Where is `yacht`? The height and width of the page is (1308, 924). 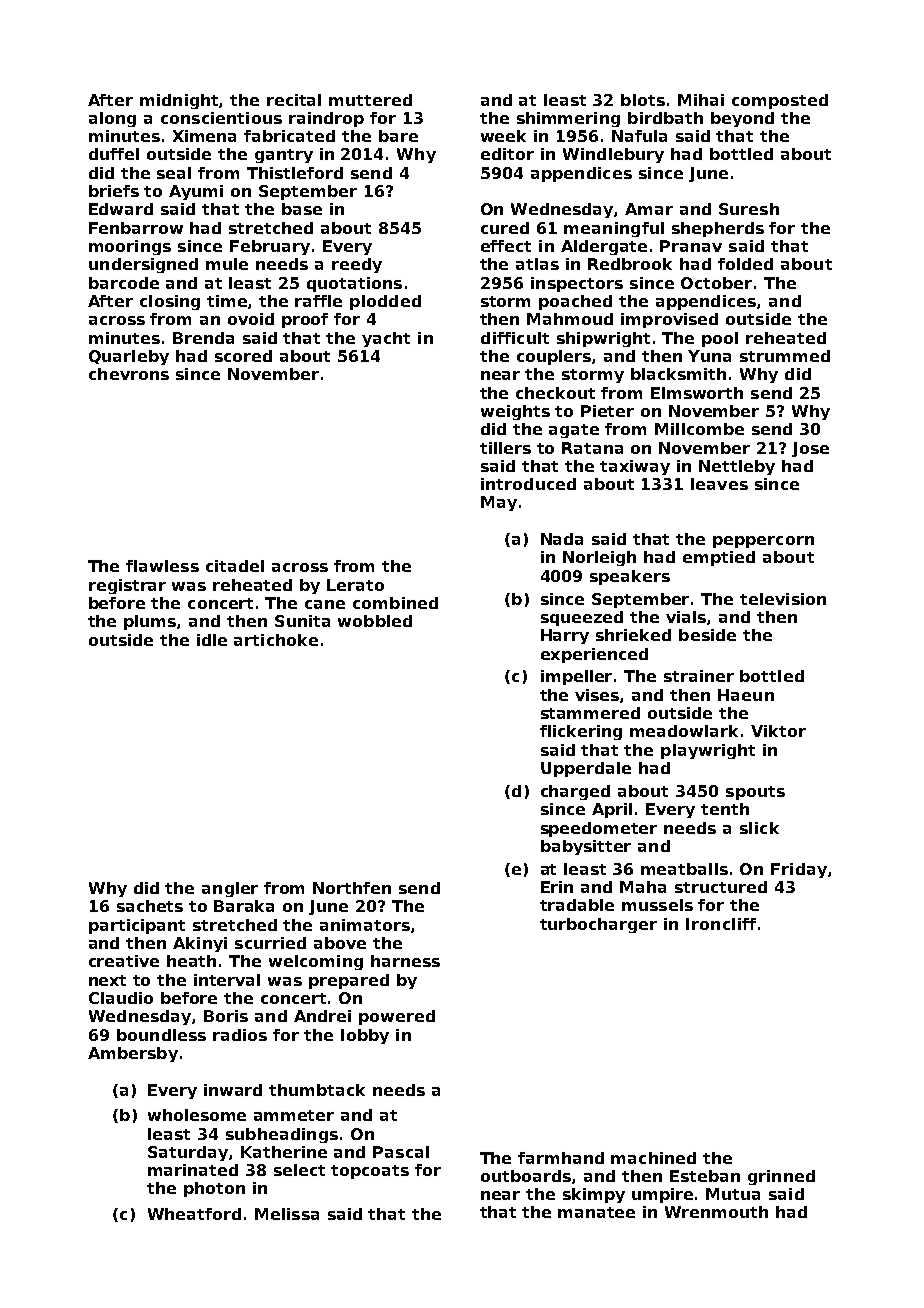
yacht is located at coordinates (386, 339).
